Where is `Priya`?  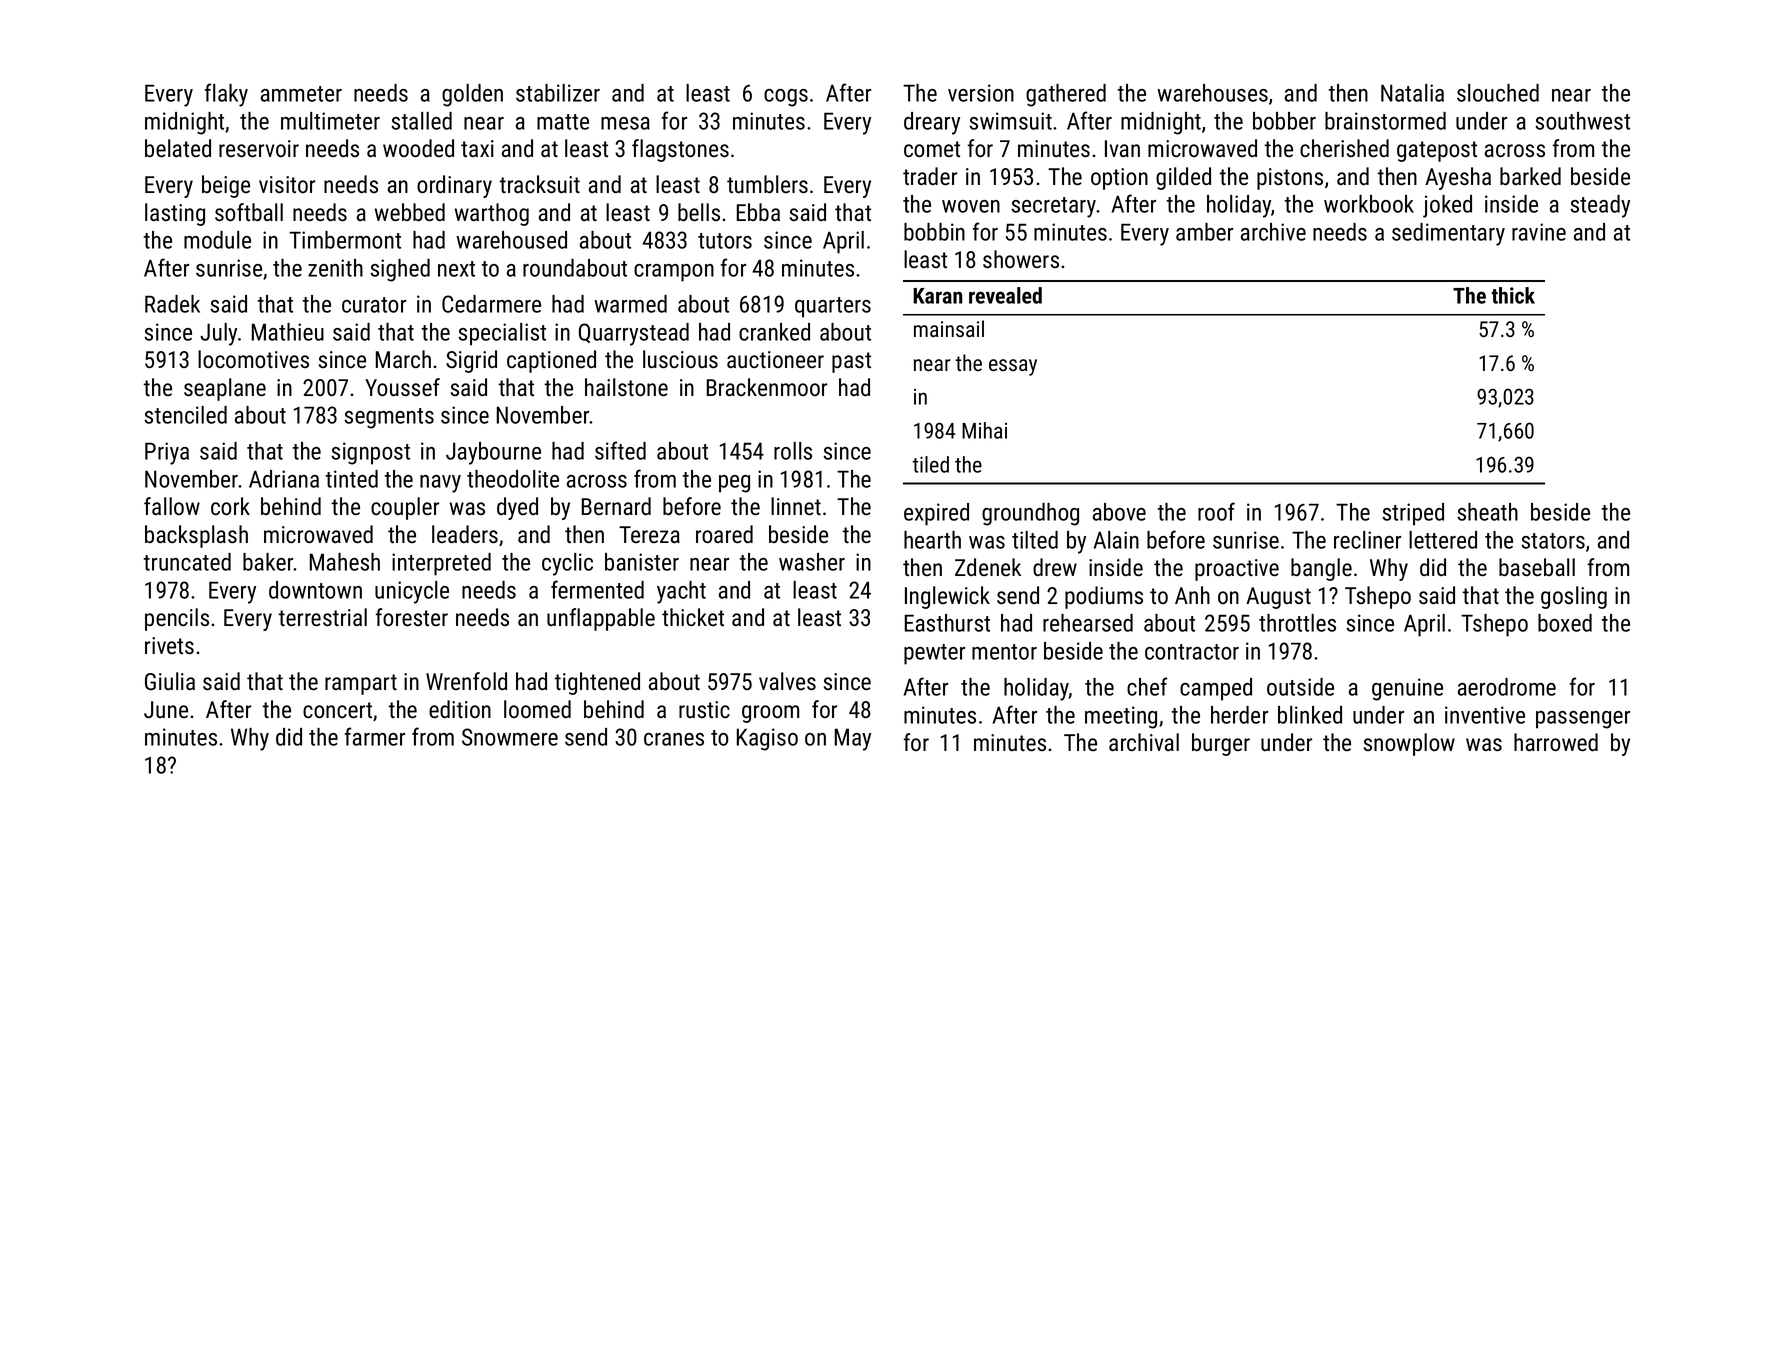 Priya is located at coordinates (167, 453).
